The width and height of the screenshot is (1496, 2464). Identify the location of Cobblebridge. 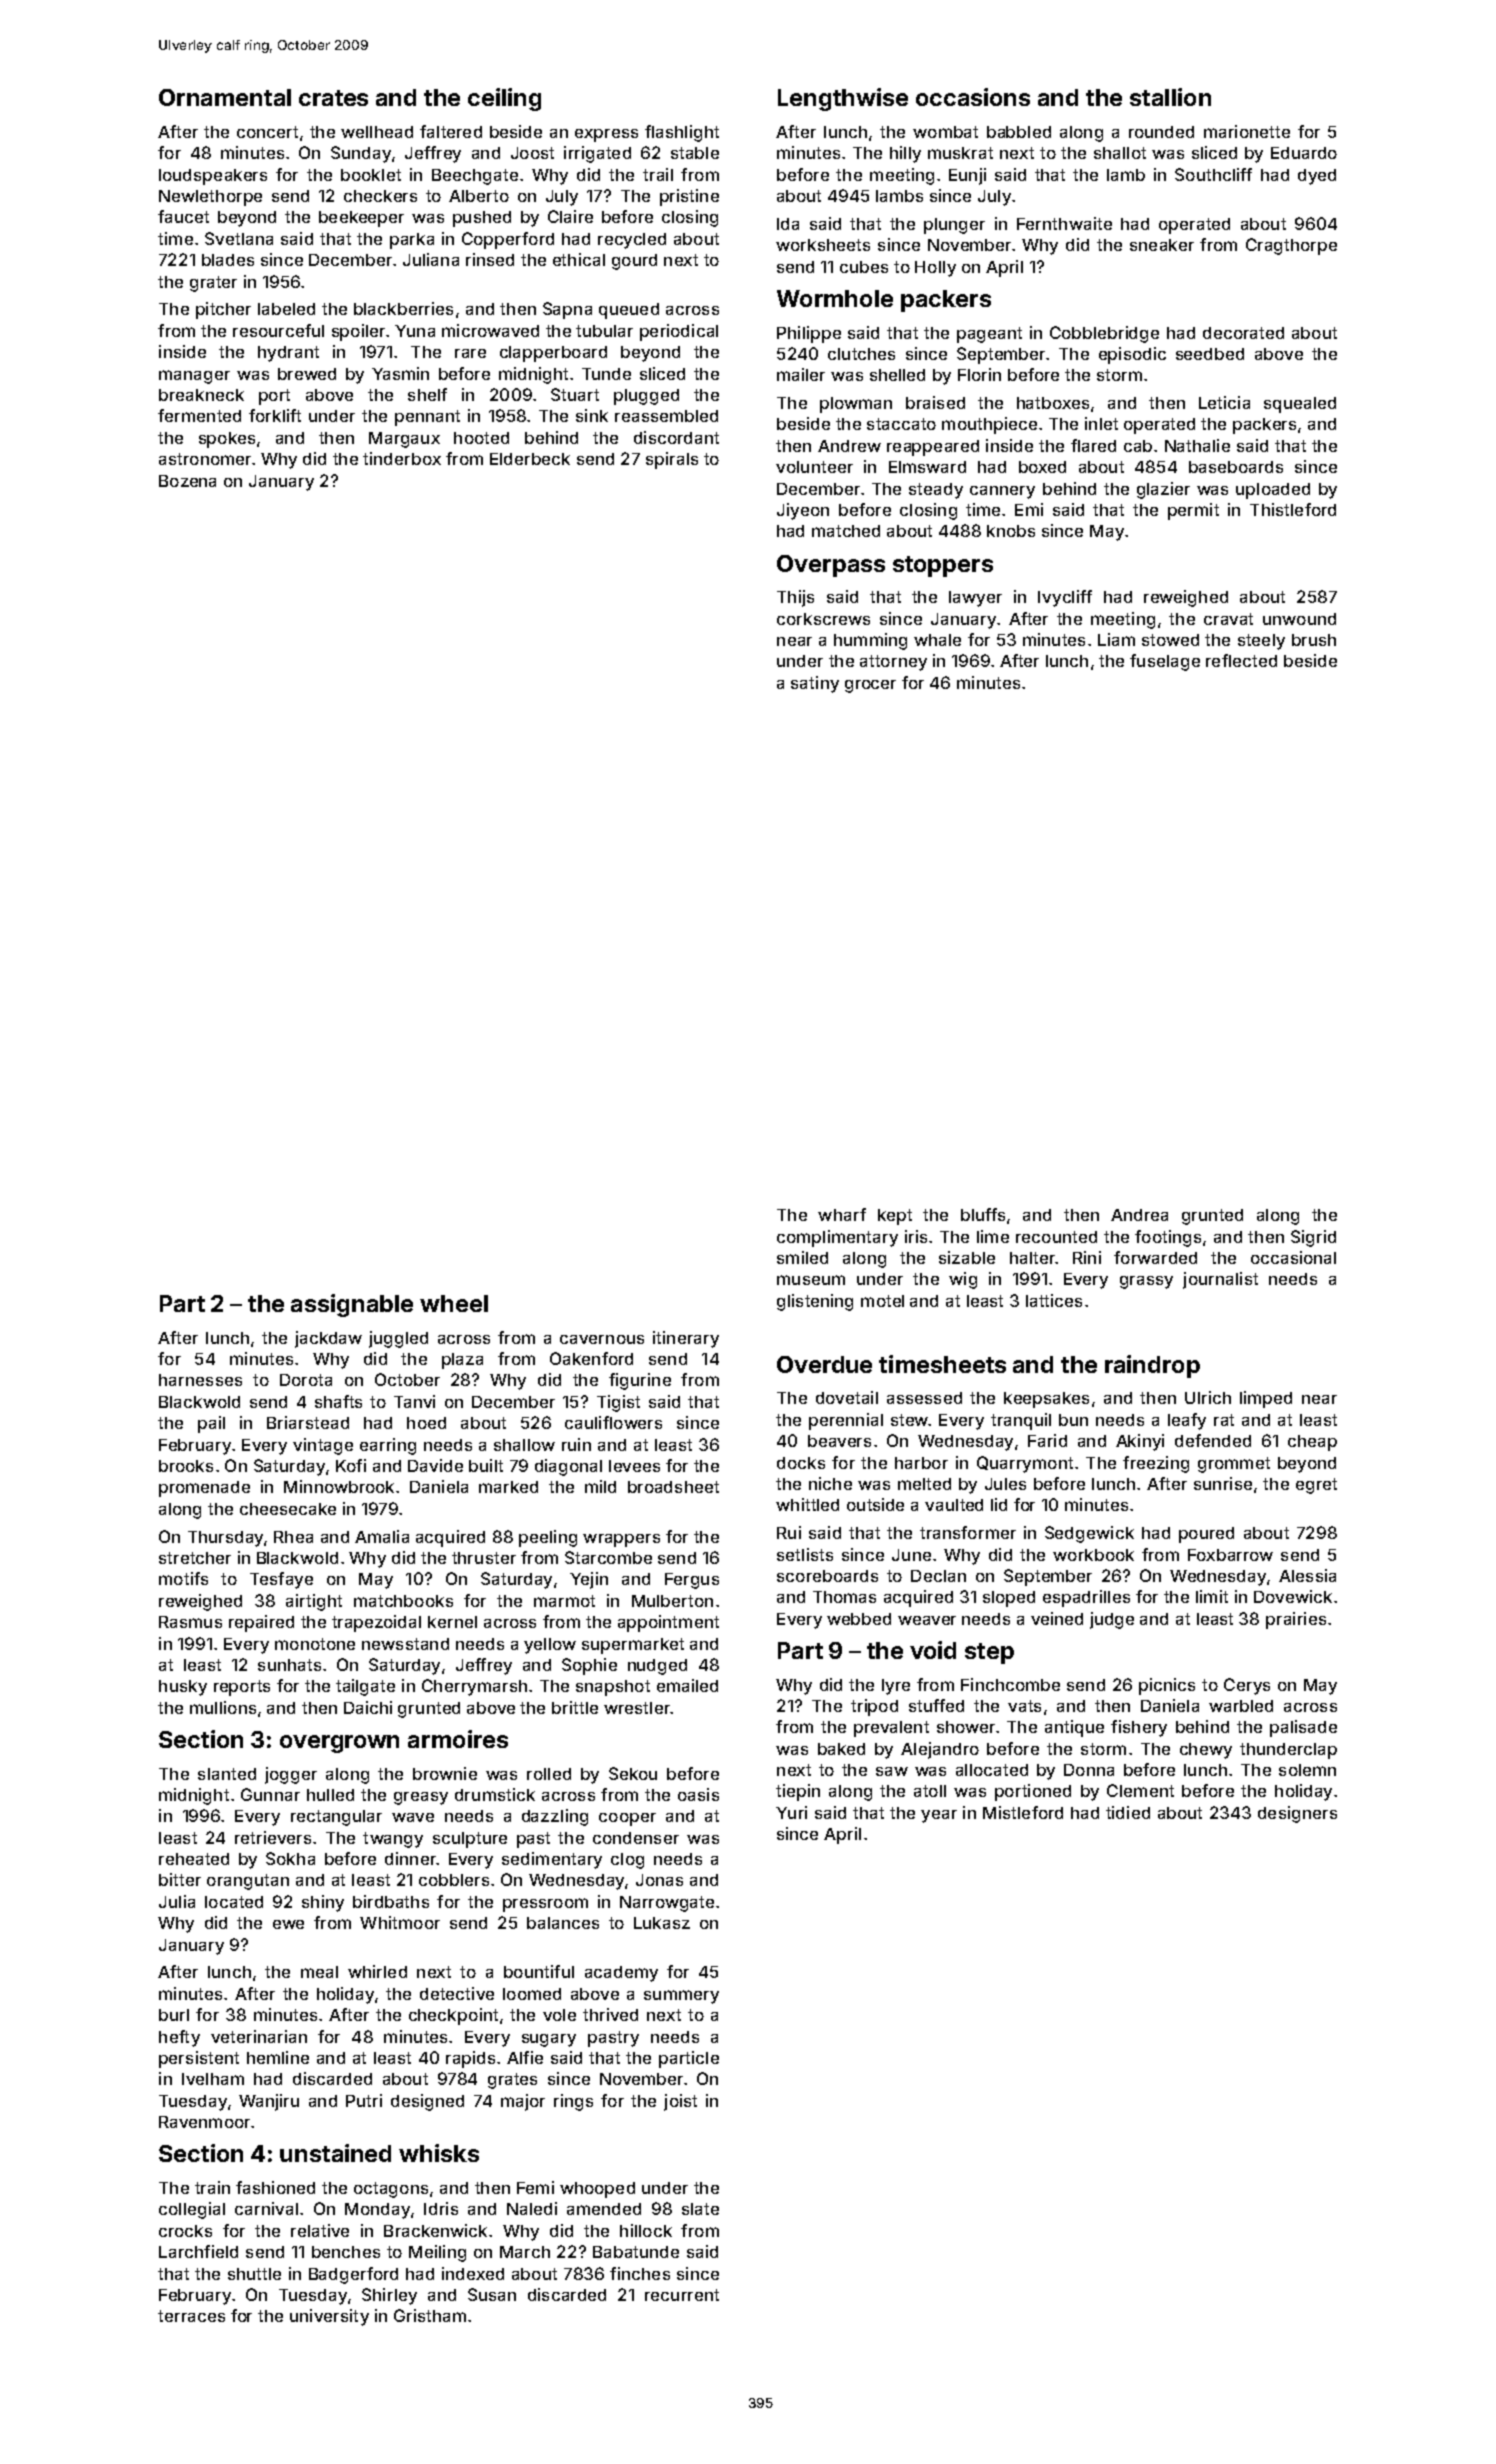
(1104, 334).
